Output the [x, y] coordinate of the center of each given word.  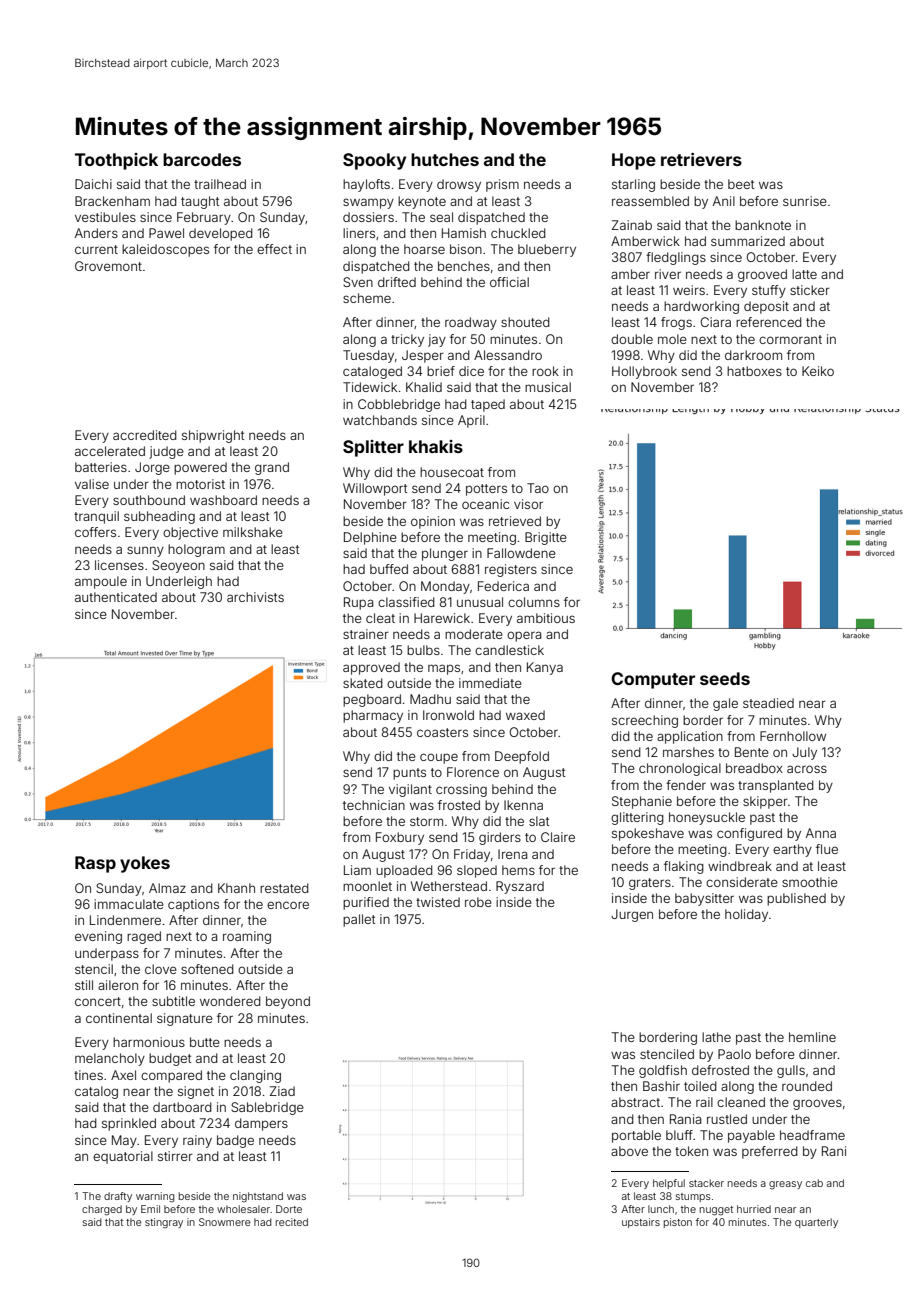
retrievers [701, 159]
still [84, 985]
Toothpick [116, 161]
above [629, 1151]
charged [102, 1210]
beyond [288, 1002]
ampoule [101, 582]
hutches [445, 159]
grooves [817, 1104]
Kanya [545, 668]
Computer [653, 680]
